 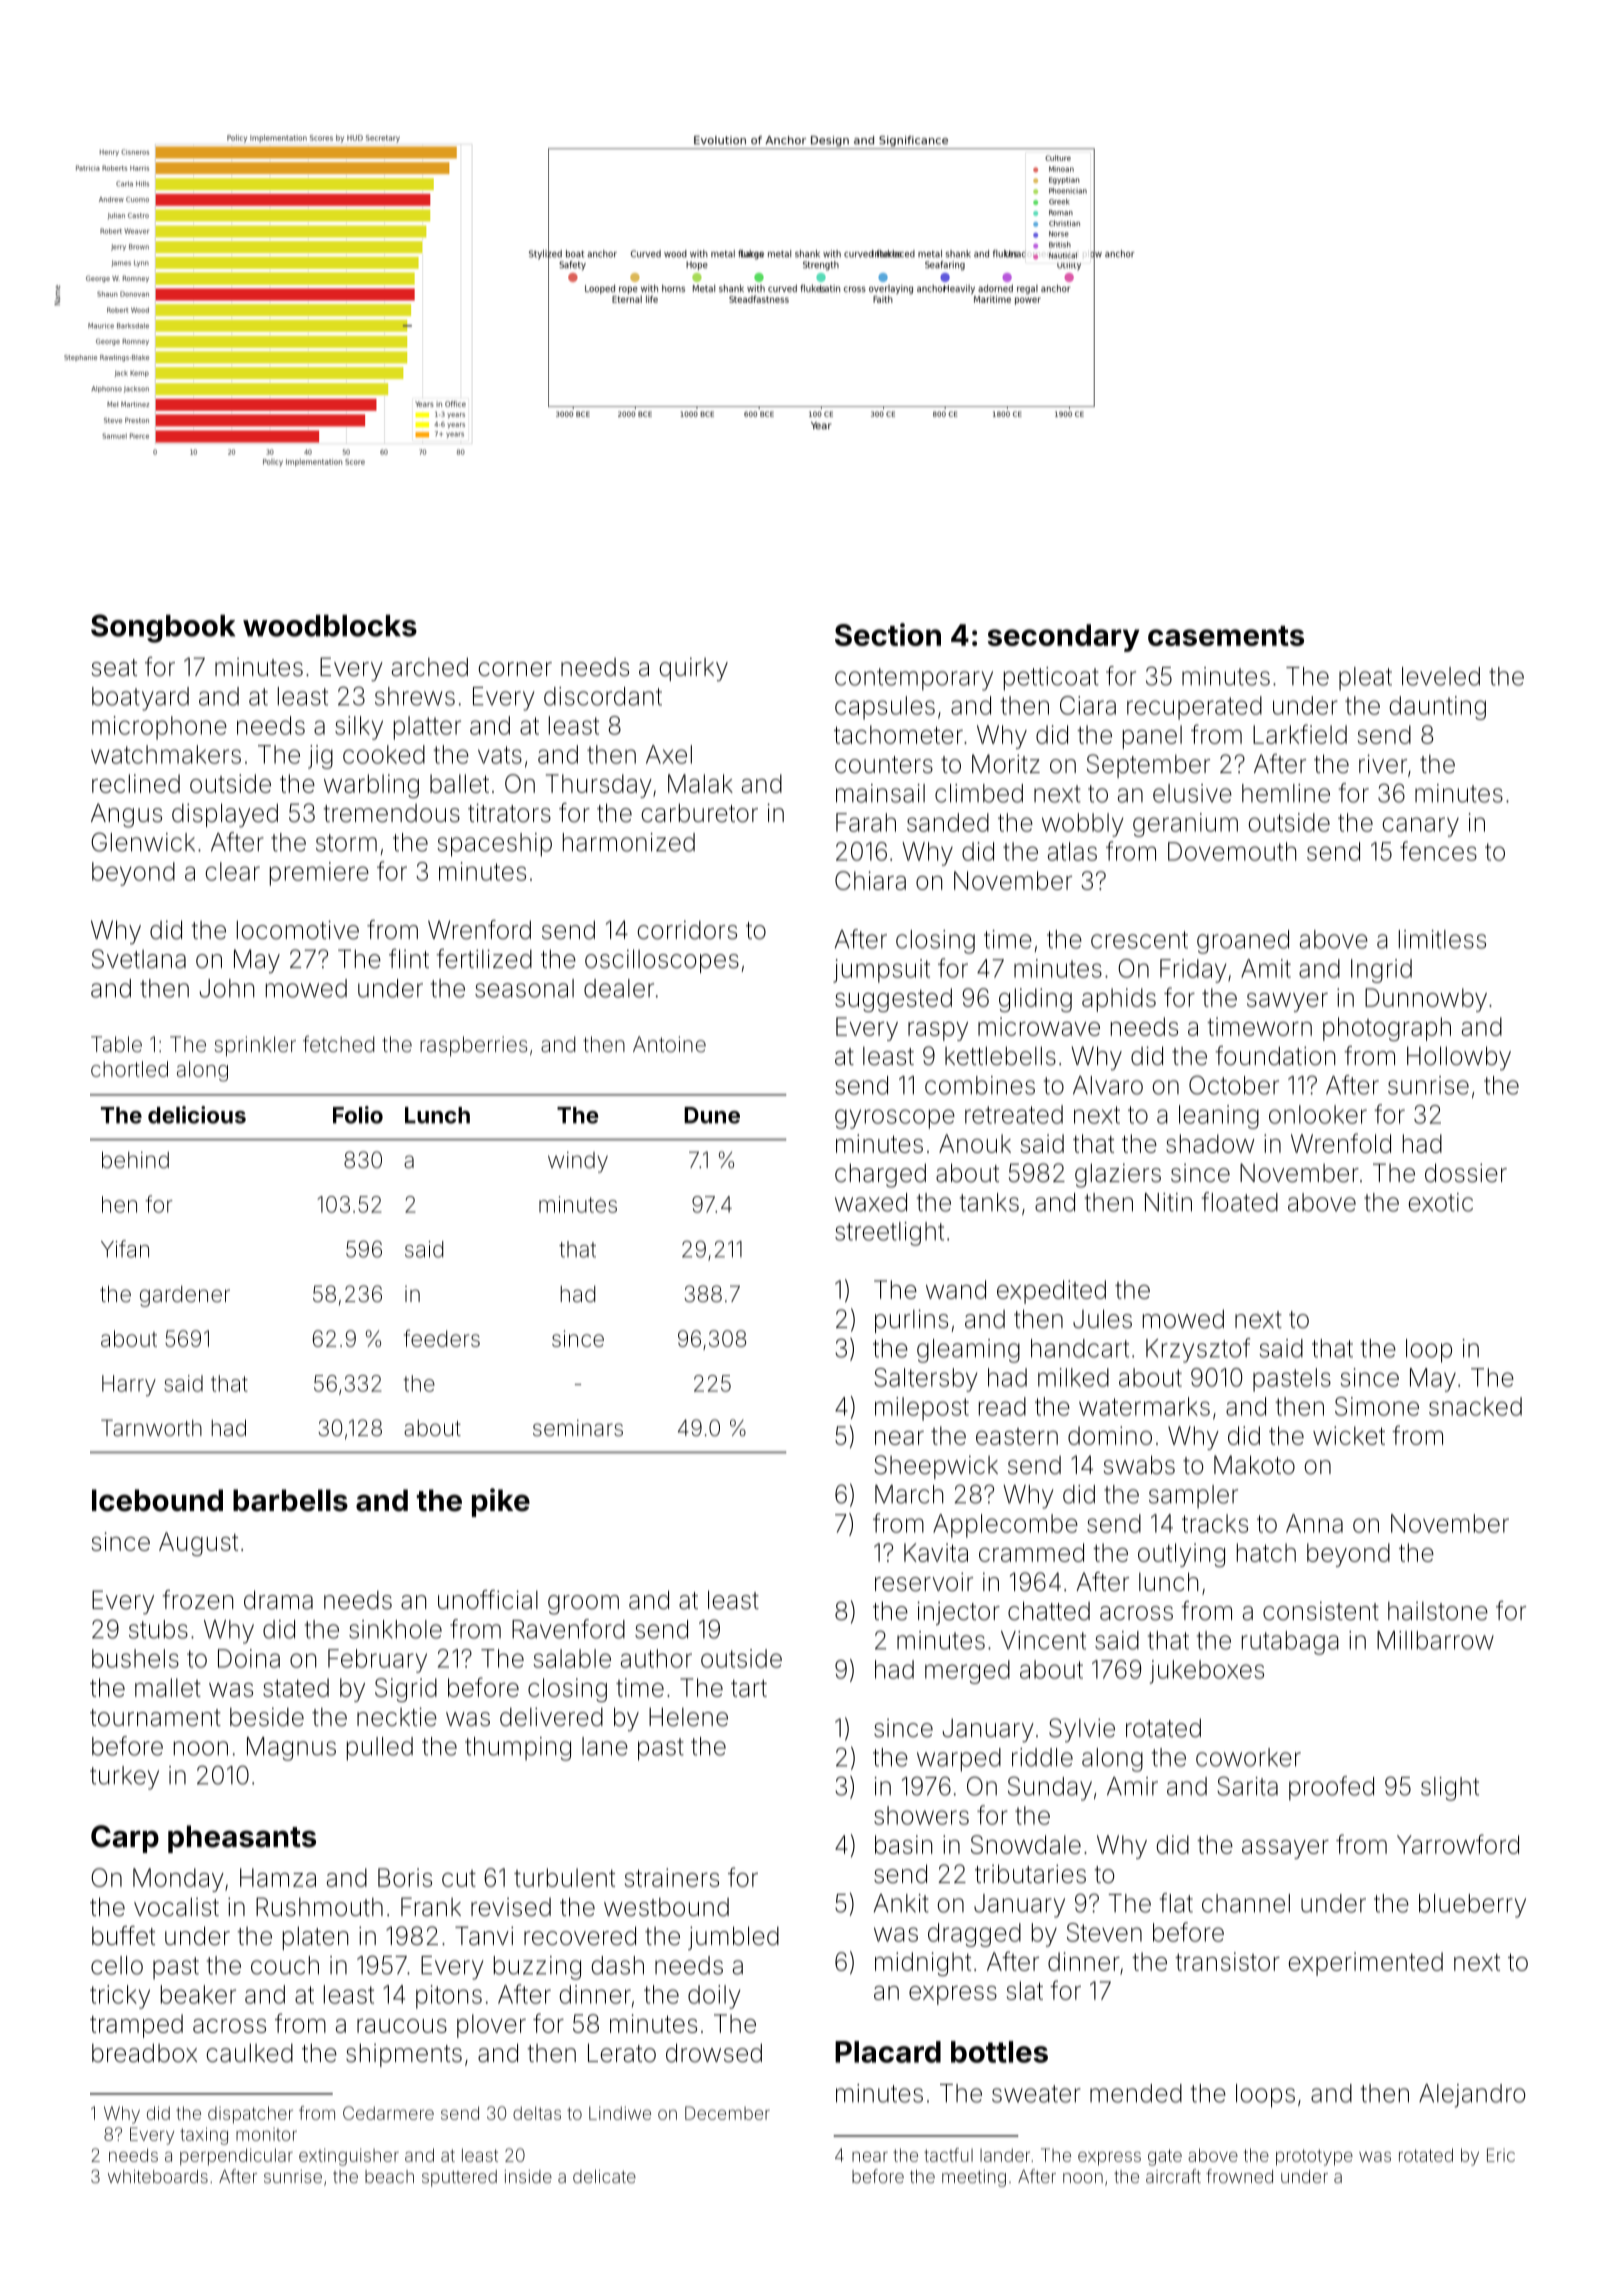 I want to click on Sigrid, so click(x=406, y=1690).
